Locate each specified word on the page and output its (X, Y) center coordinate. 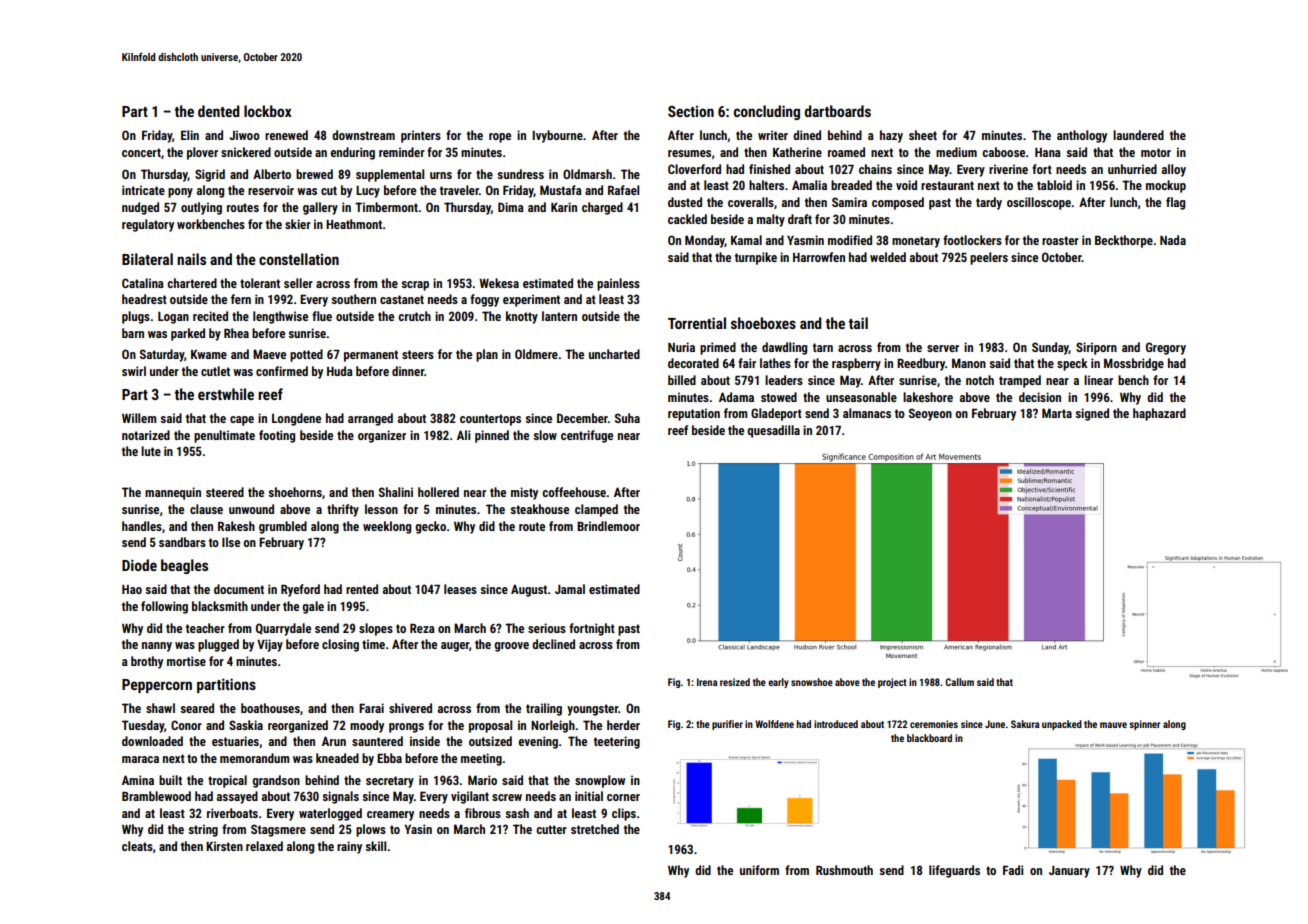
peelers (989, 258)
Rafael (623, 190)
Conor (186, 725)
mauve (1113, 725)
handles (142, 526)
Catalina (143, 283)
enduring (352, 153)
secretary (390, 782)
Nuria (681, 347)
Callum (959, 682)
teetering (617, 742)
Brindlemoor (608, 526)
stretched (595, 829)
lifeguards (954, 871)
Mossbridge (1134, 364)
